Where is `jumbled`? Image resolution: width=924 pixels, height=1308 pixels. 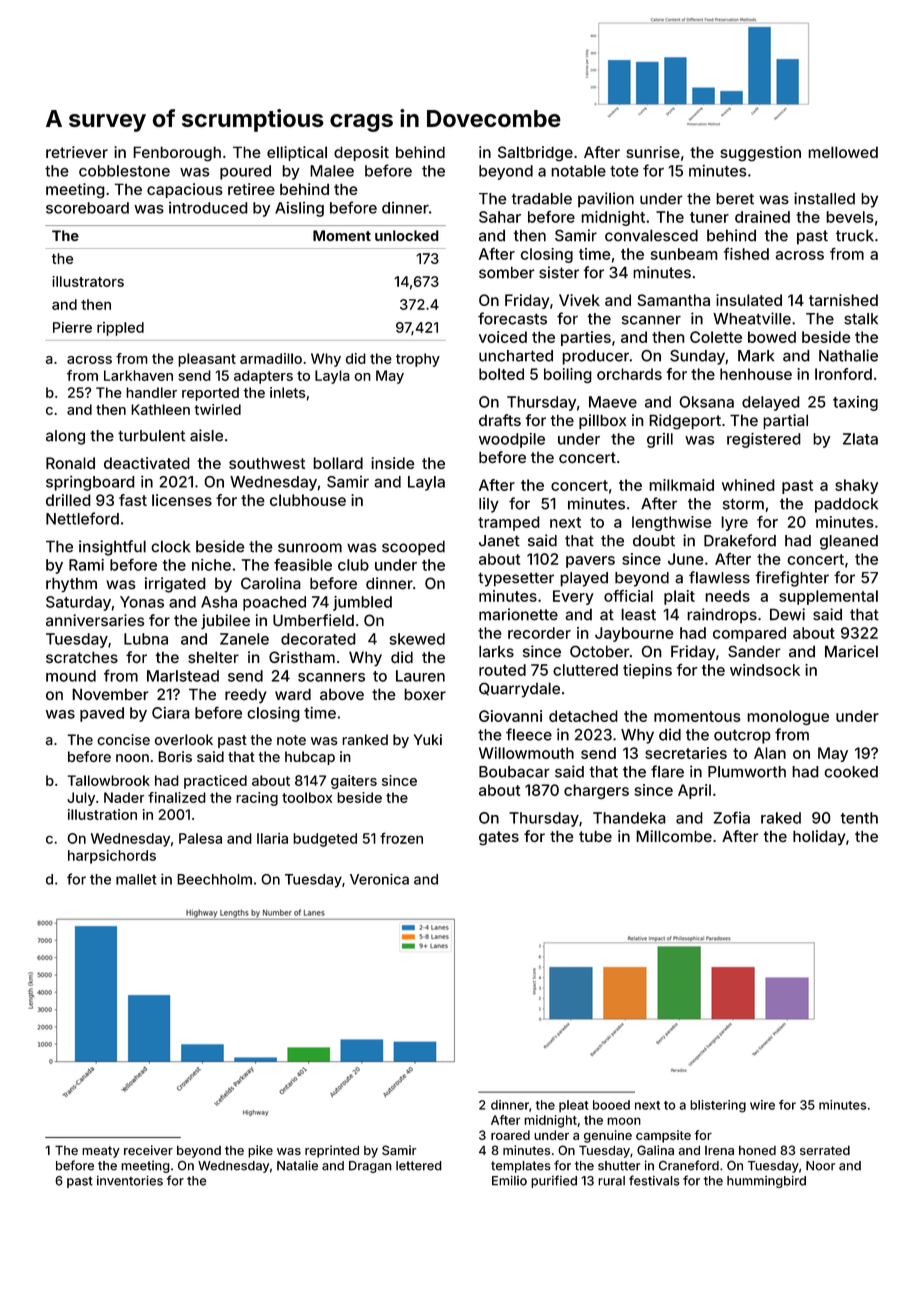
jumbled is located at coordinates (362, 603).
